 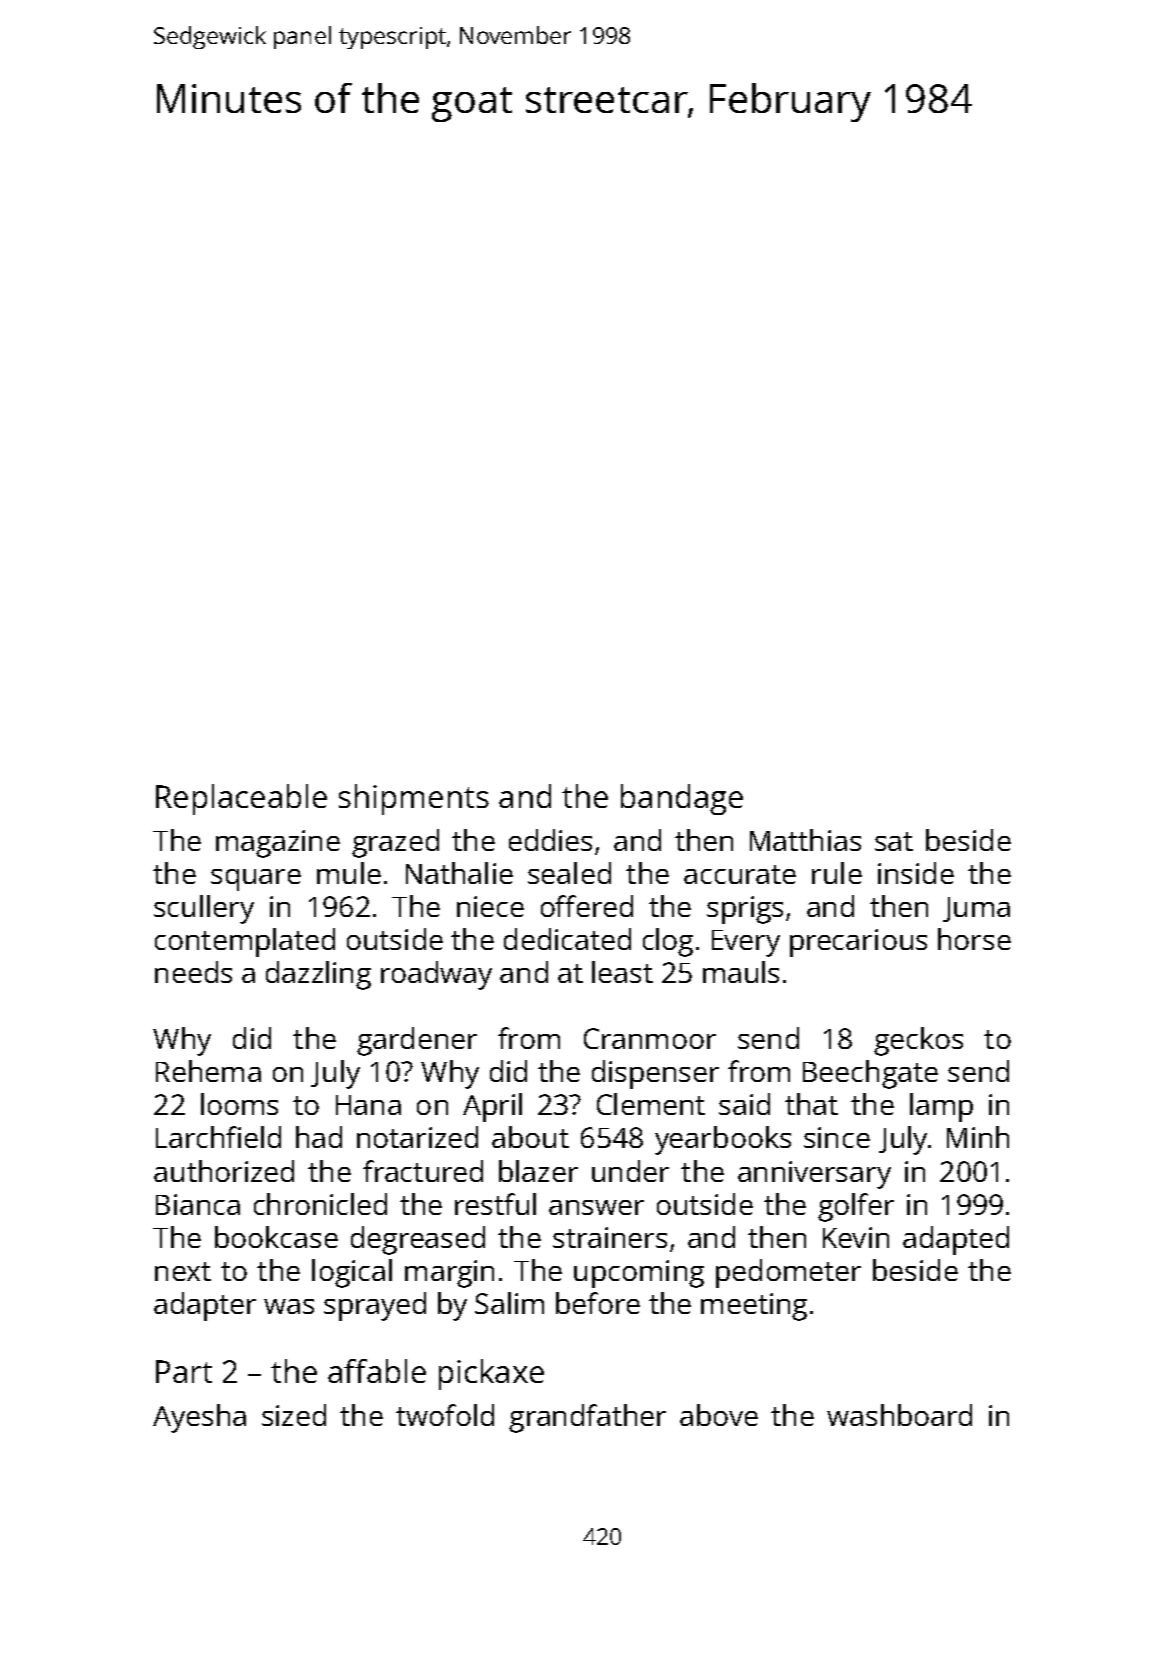 What do you see at coordinates (598, 1303) in the screenshot?
I see `before` at bounding box center [598, 1303].
